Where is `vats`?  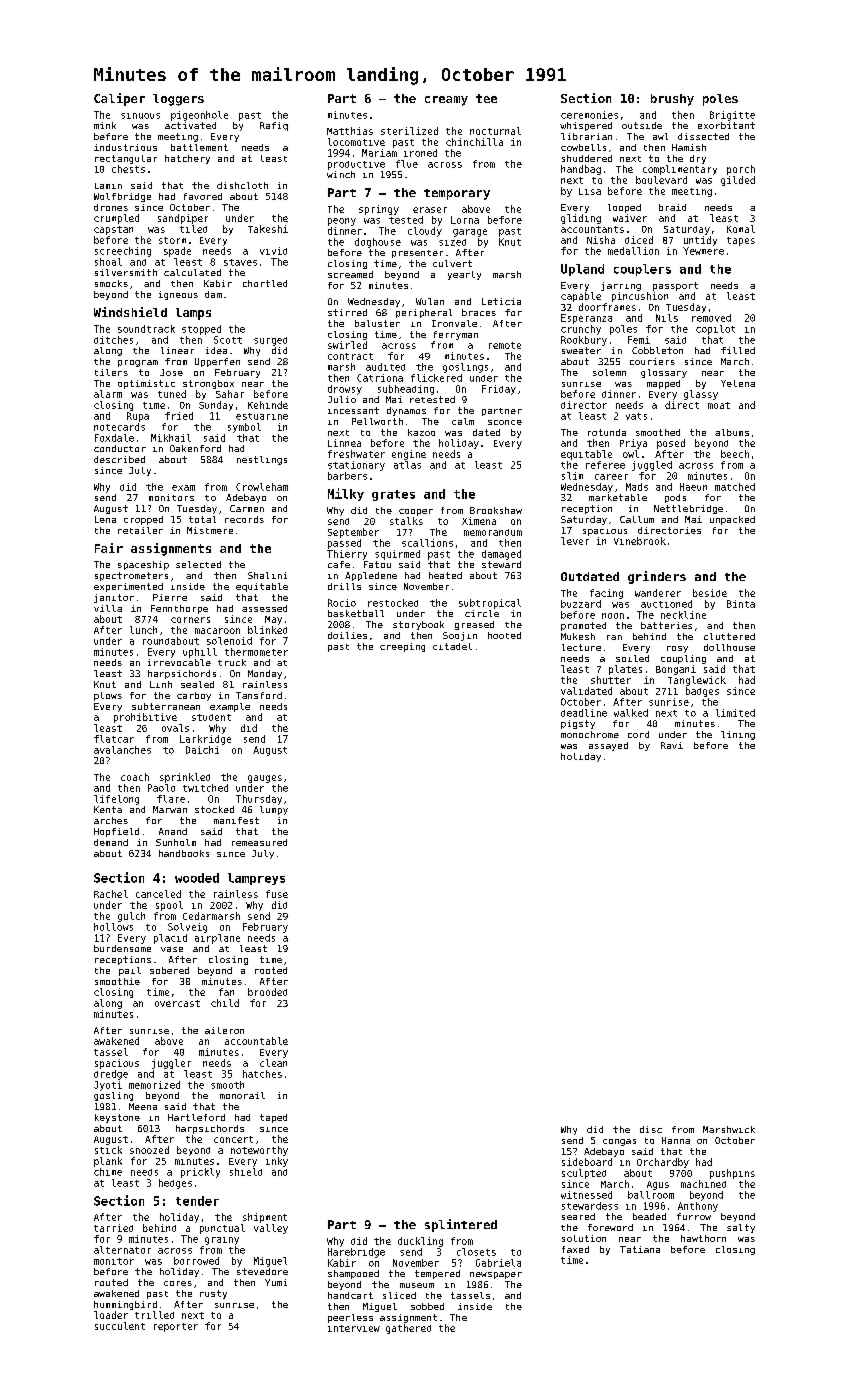
vats is located at coordinates (636, 416).
